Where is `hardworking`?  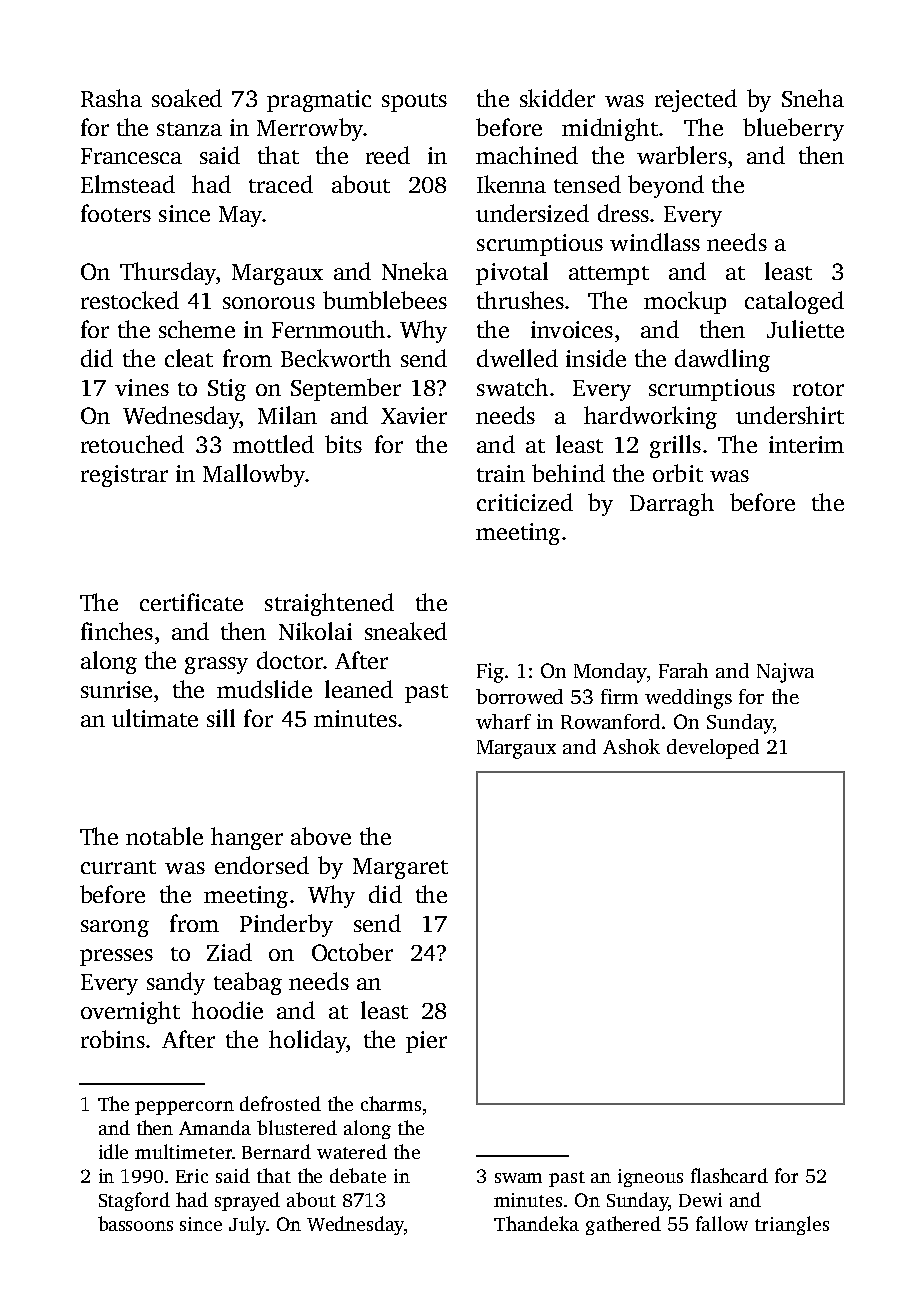
hardworking is located at coordinates (650, 417).
